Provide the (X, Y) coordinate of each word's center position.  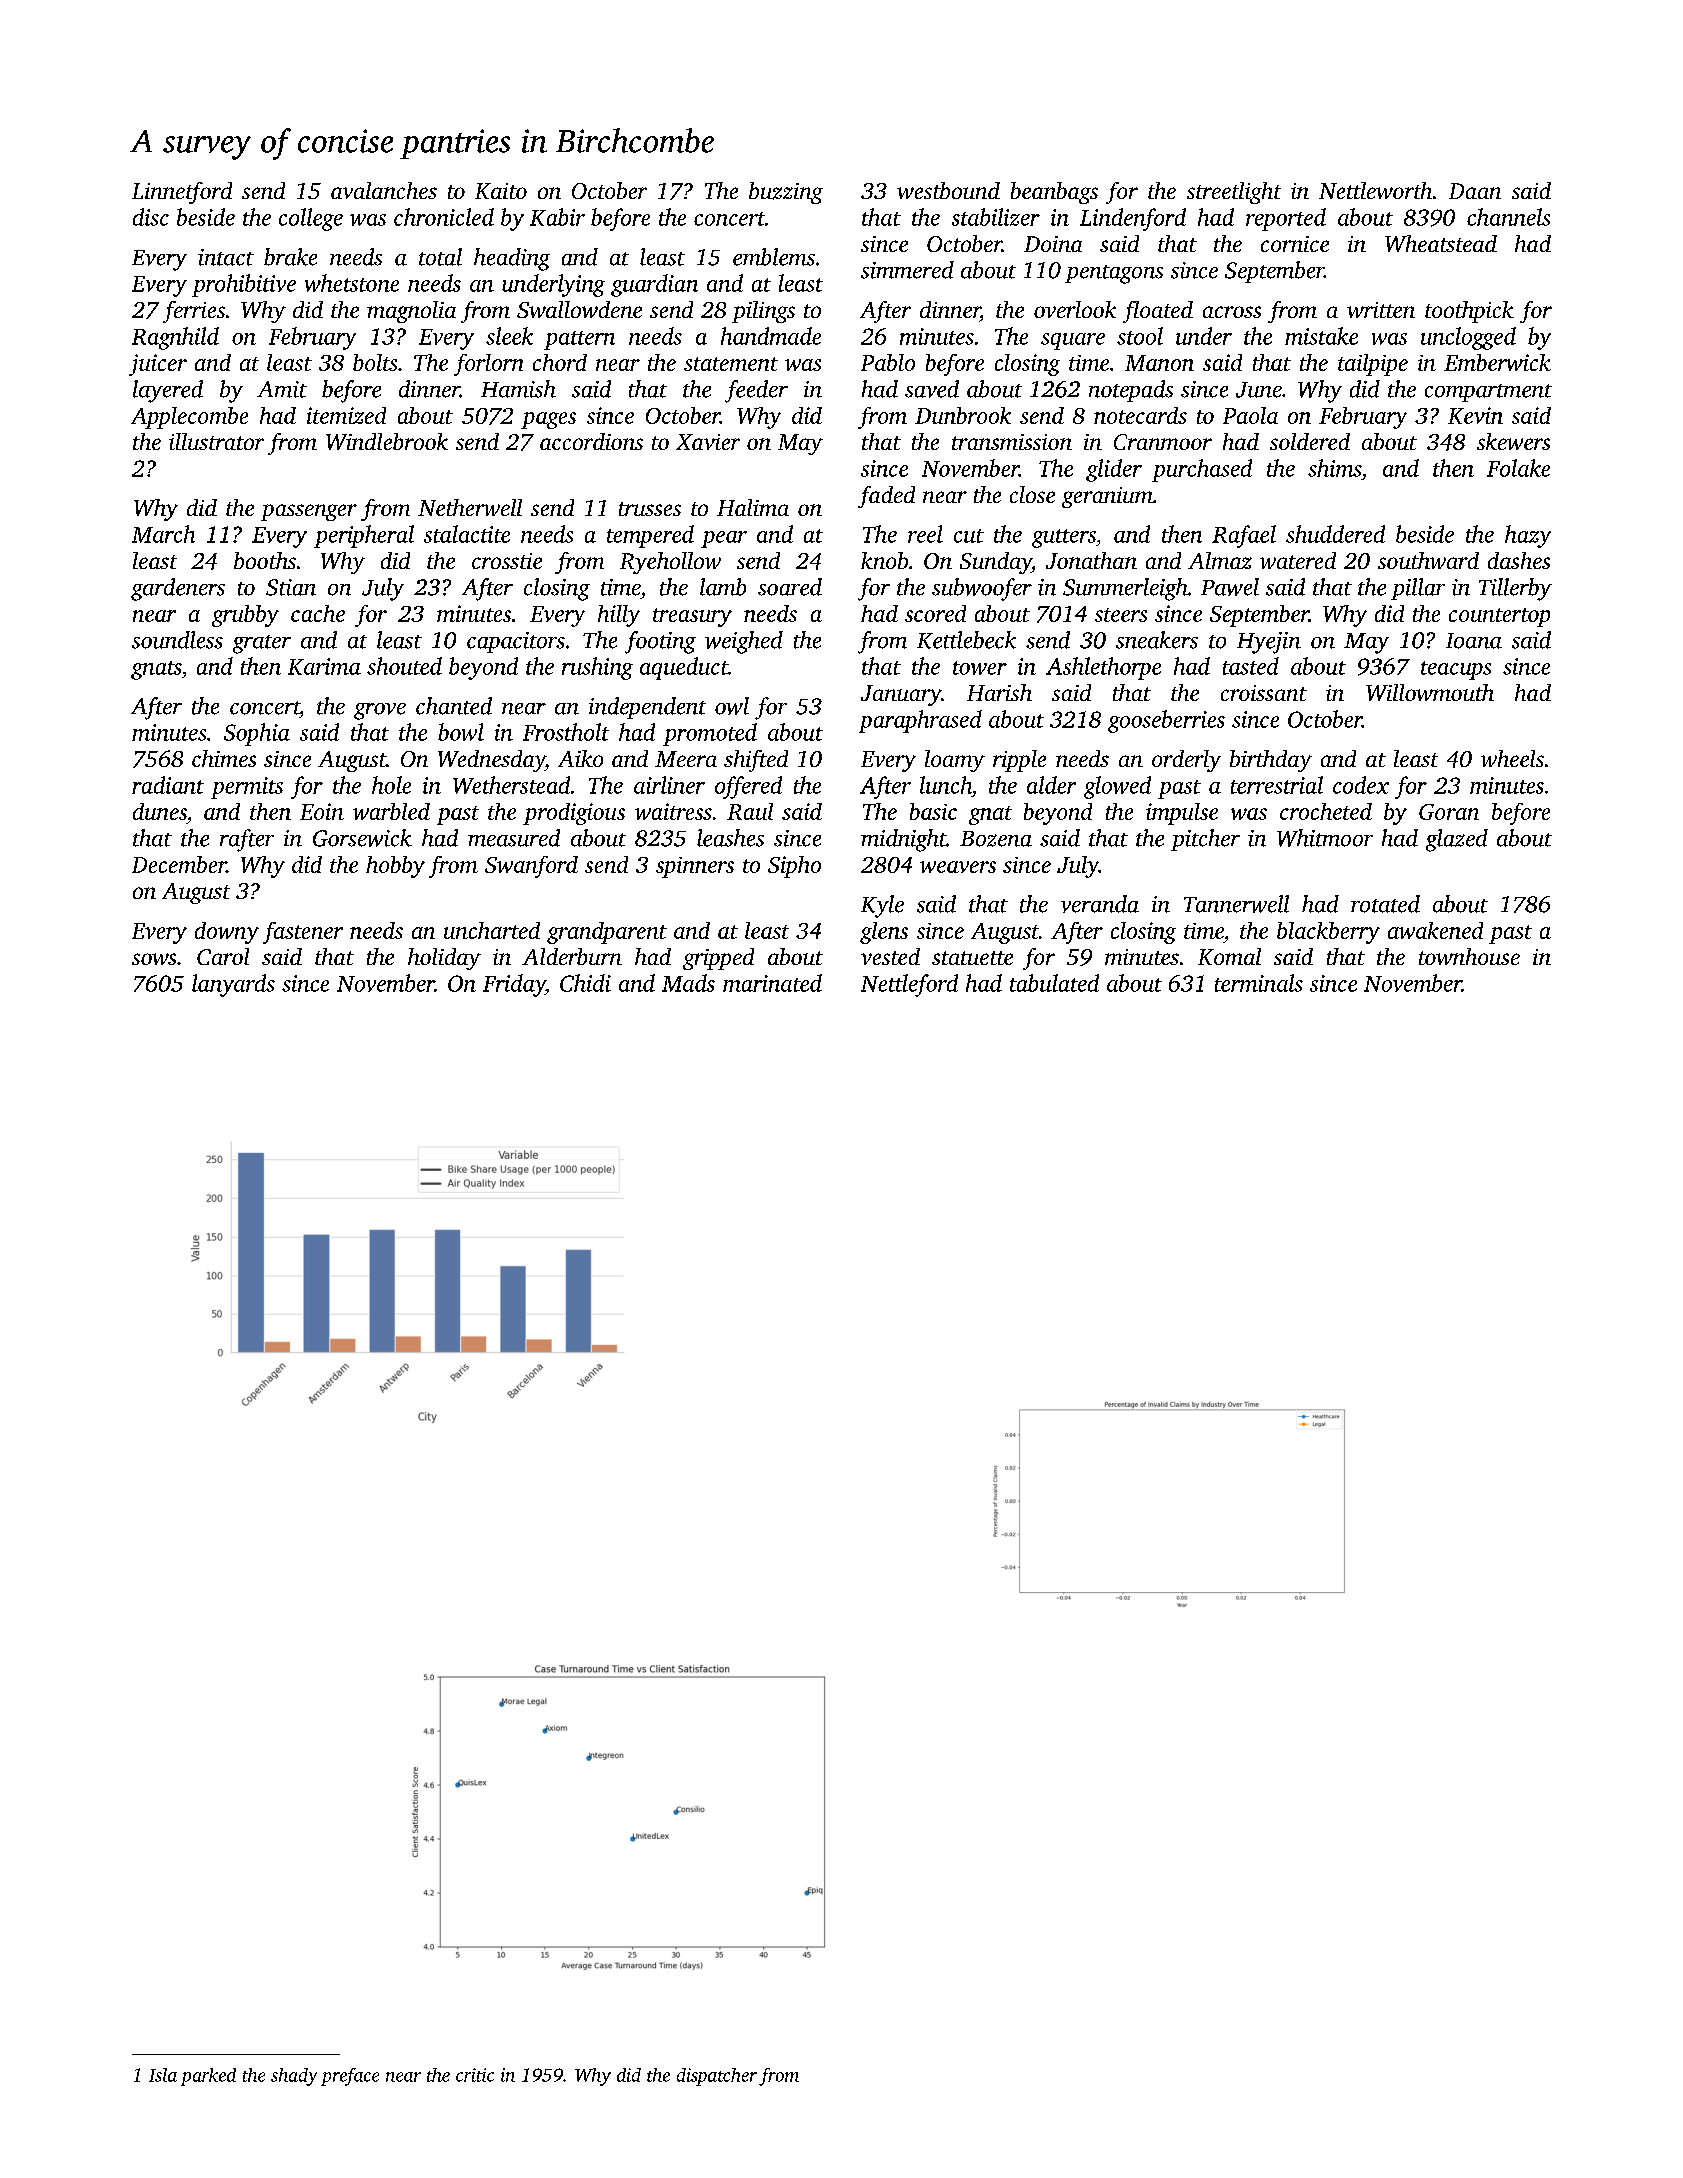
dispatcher (717, 2077)
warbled (391, 811)
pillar (1418, 589)
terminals (1259, 983)
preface (350, 2077)
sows (154, 959)
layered (168, 391)
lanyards (233, 985)
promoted (710, 734)
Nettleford (909, 985)
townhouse (1469, 956)
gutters (1064, 538)
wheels (1512, 758)
